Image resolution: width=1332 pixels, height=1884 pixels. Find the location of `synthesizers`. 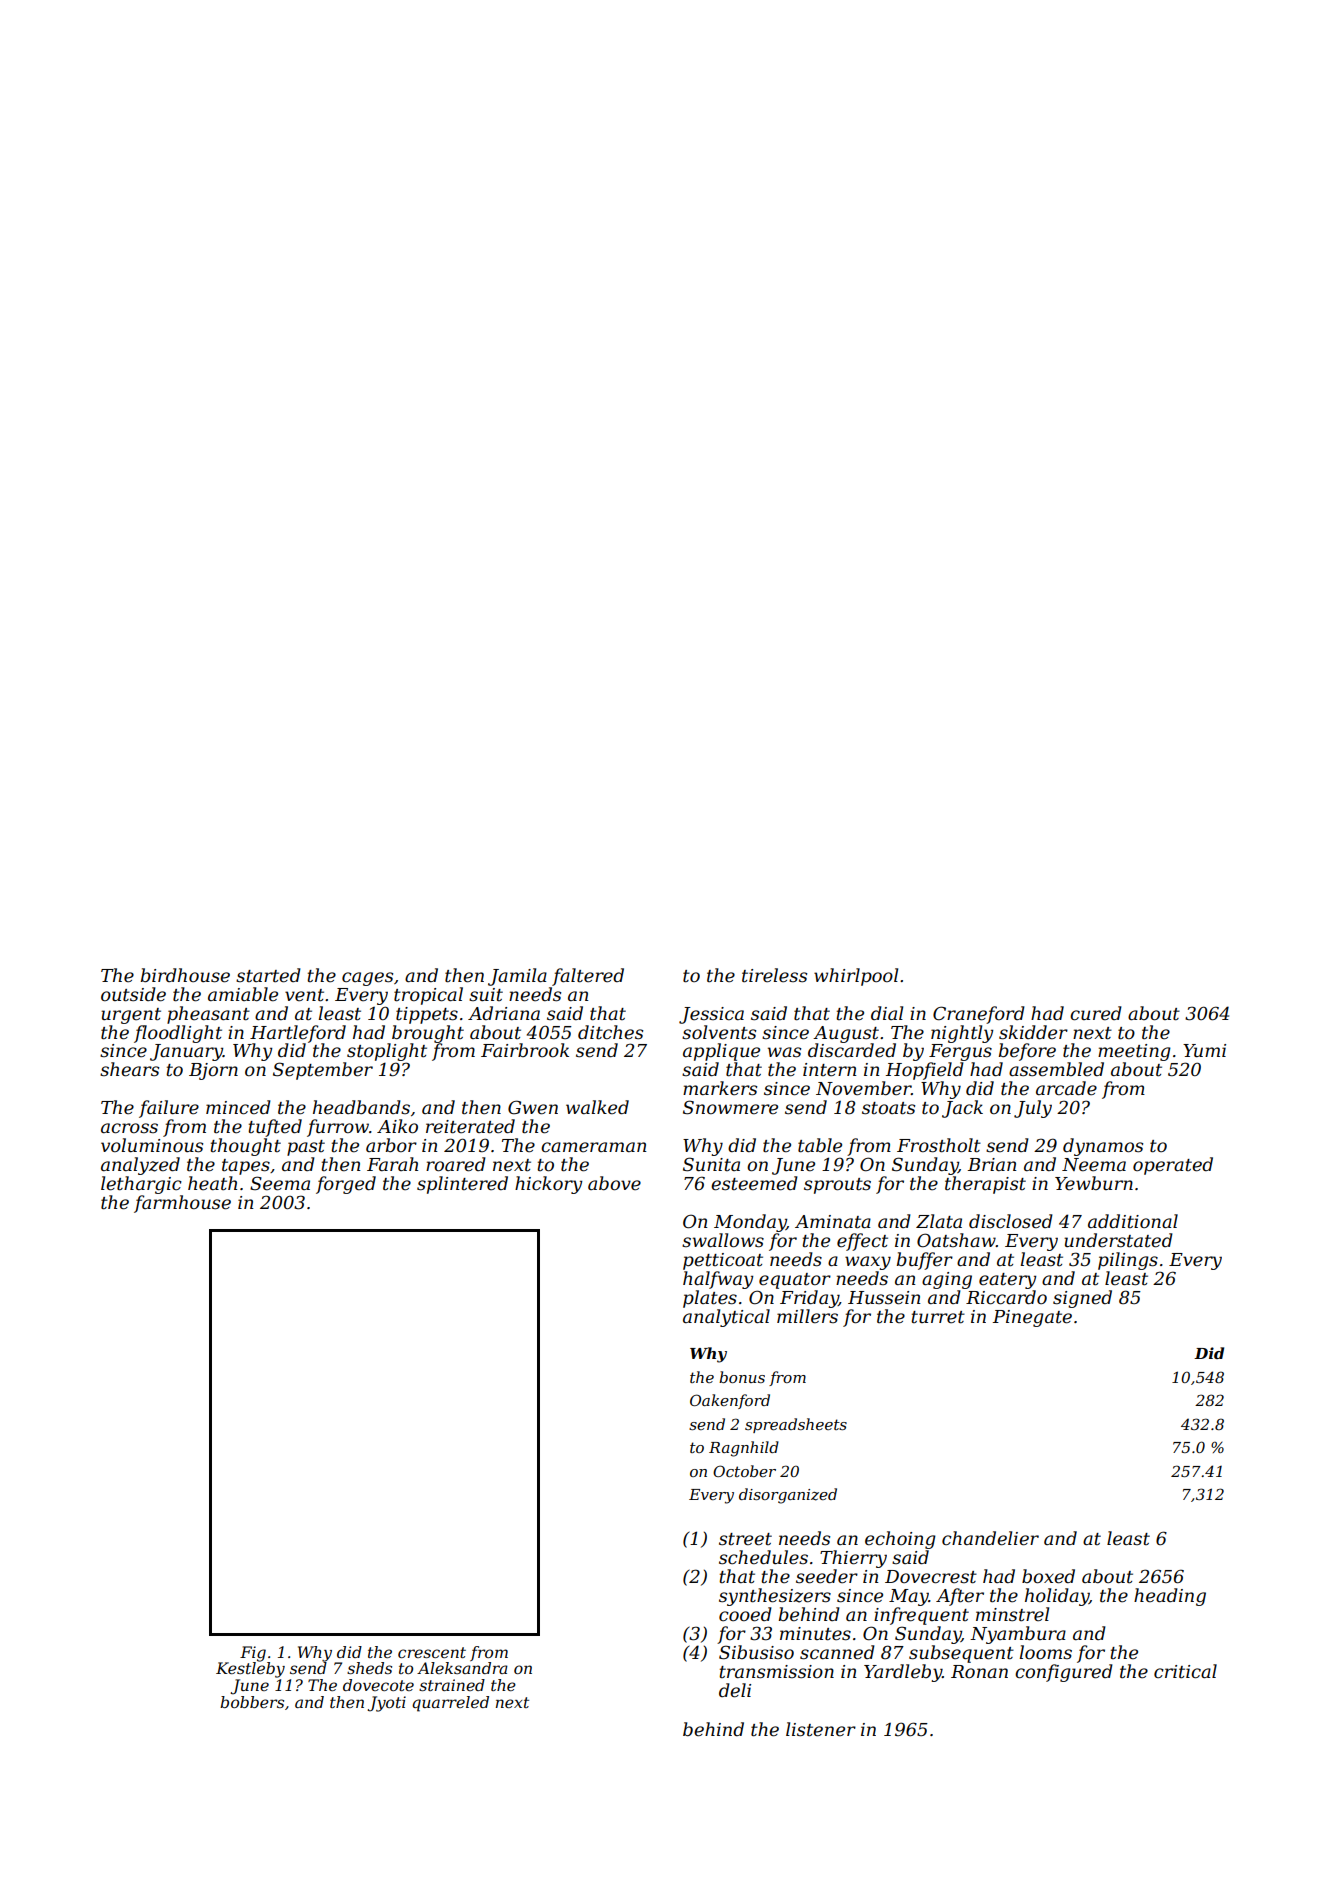

synthesizers is located at coordinates (775, 1597).
